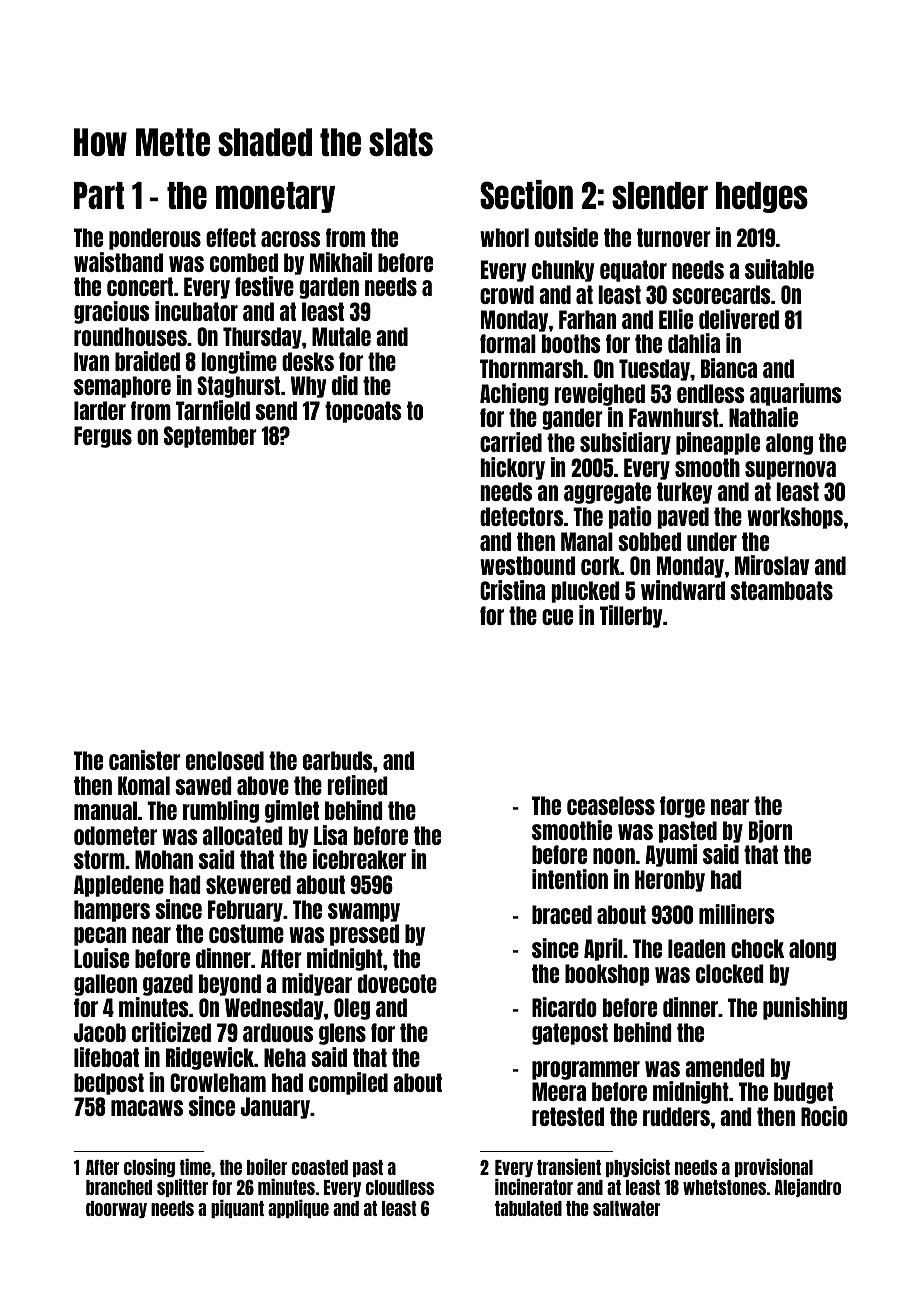 Image resolution: width=924 pixels, height=1311 pixels. Describe the element at coordinates (330, 835) in the image. I see `Lisa` at that location.
